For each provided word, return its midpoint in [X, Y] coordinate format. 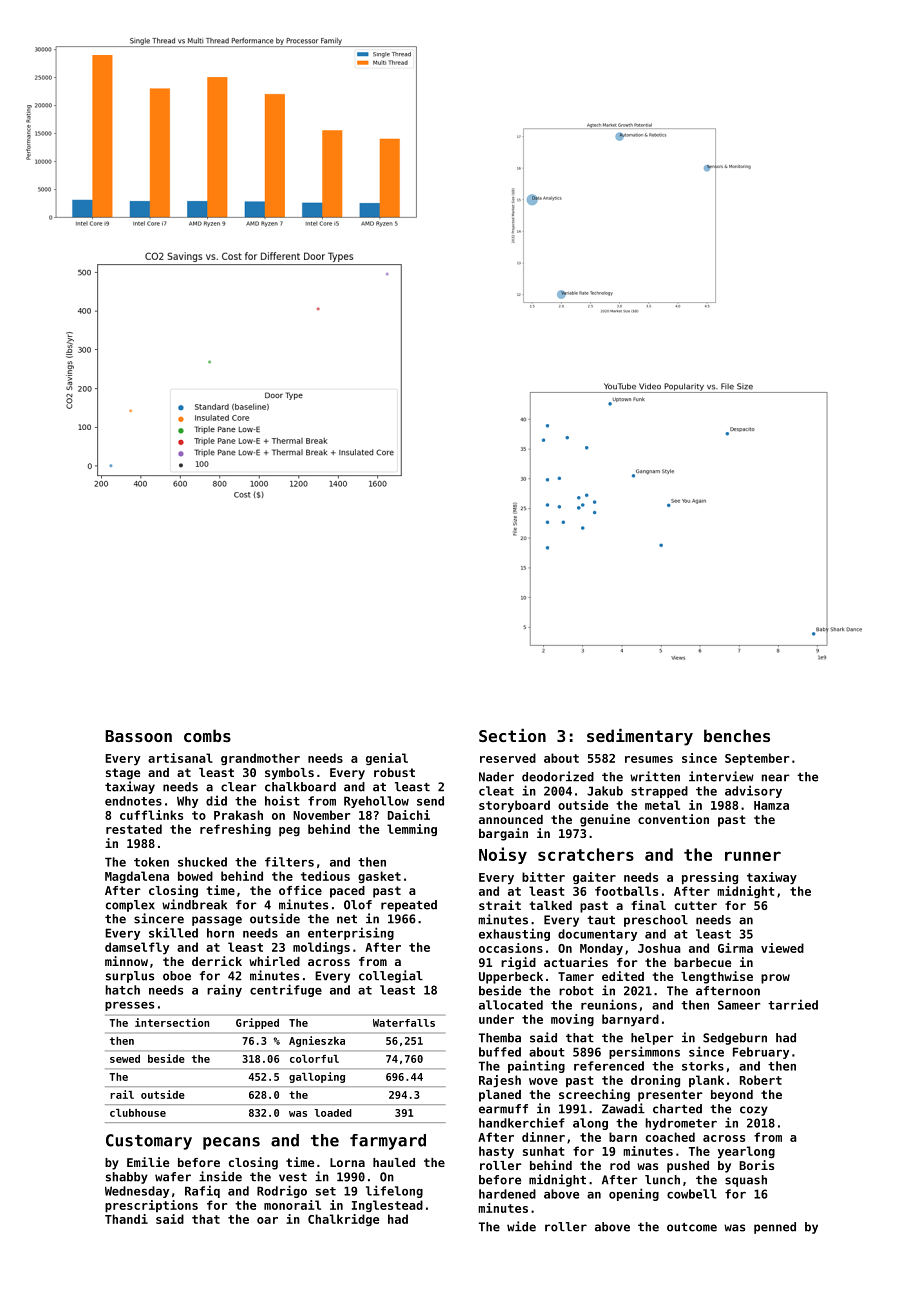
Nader [496, 777]
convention [673, 819]
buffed [500, 1052]
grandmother [260, 759]
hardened [507, 1194]
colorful [314, 1059]
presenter [670, 1096]
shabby [127, 1178]
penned [775, 1228]
